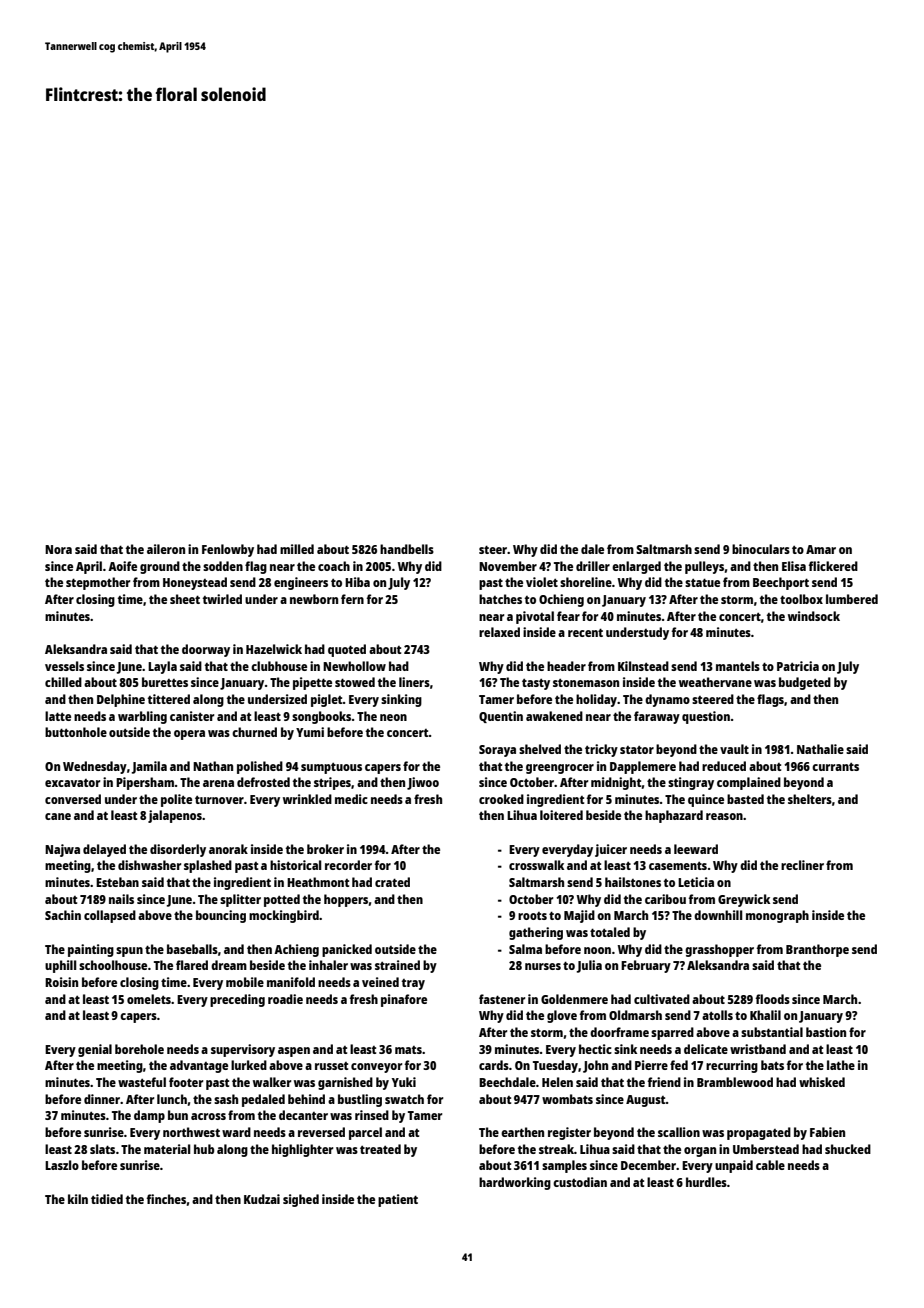 Image resolution: width=924 pixels, height=1308 pixels. What do you see at coordinates (817, 950) in the screenshot?
I see `Branthorpe` at bounding box center [817, 950].
